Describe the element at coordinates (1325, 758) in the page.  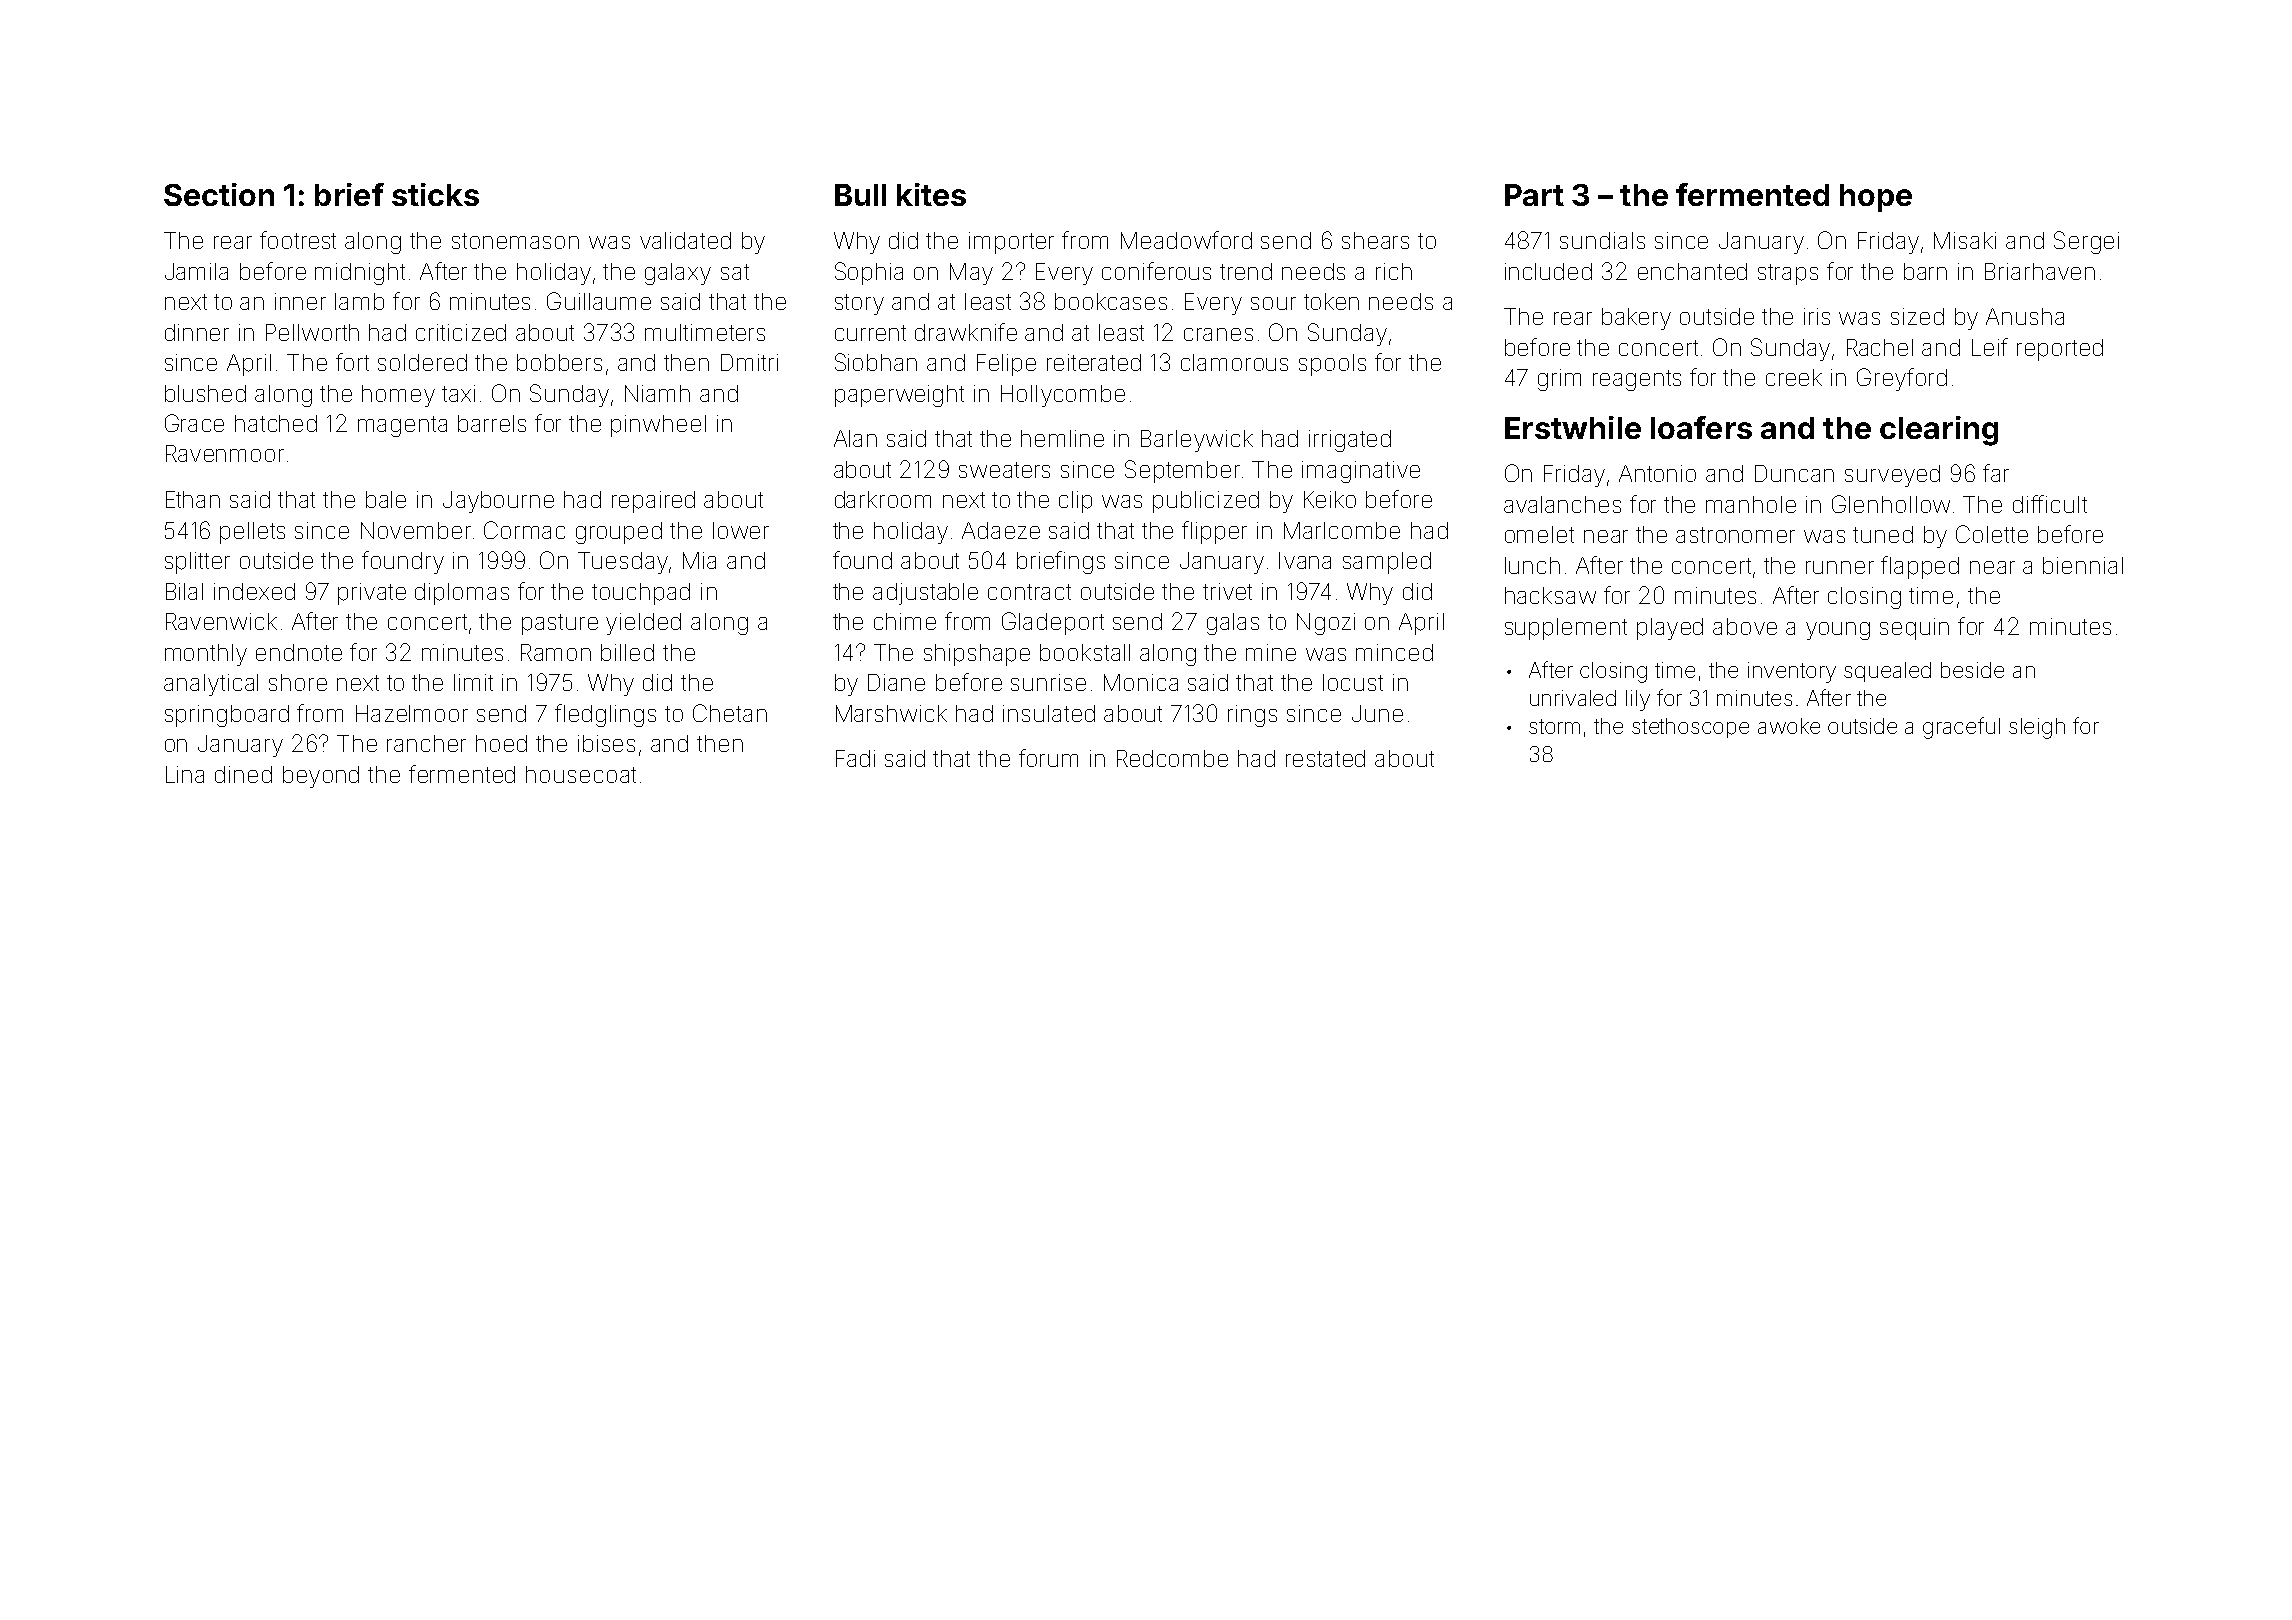
I see `restated` at that location.
